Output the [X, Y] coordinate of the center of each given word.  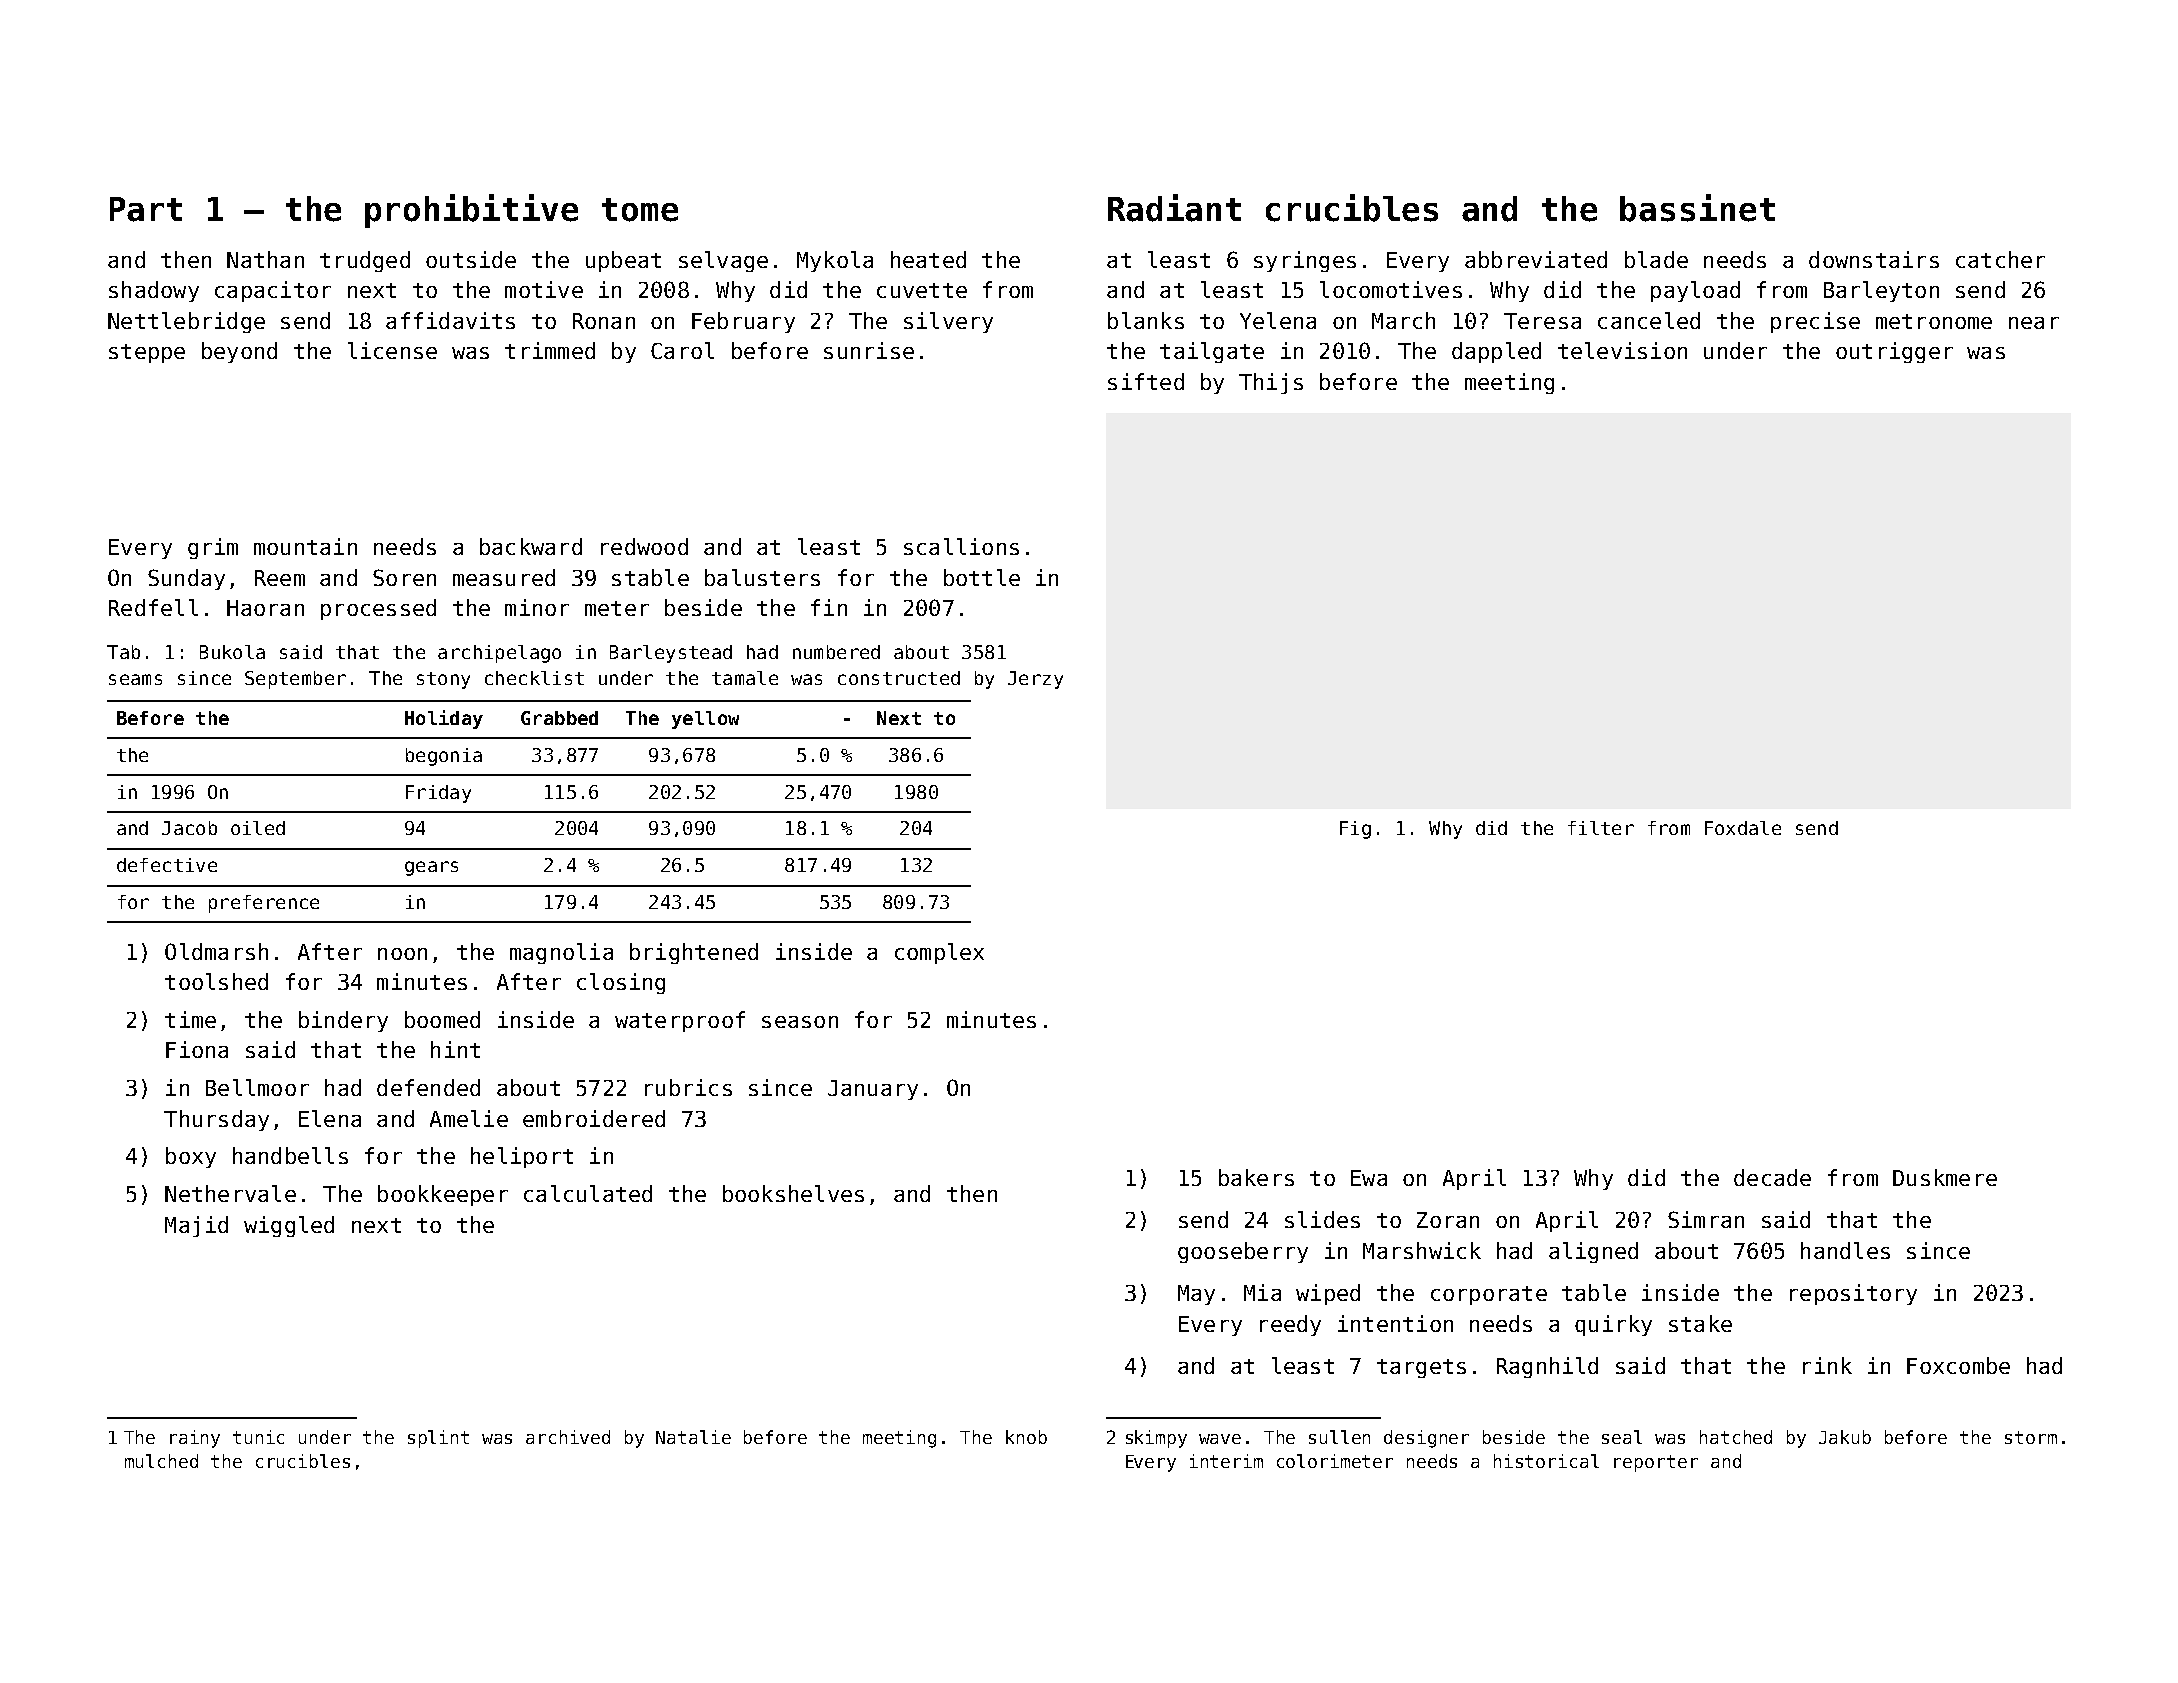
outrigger [1894, 352]
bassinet [1697, 208]
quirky [1613, 1325]
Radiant [1174, 208]
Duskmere [1945, 1177]
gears [431, 868]
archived [568, 1437]
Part [146, 209]
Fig [1355, 830]
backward [531, 546]
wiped [1328, 1294]
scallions [961, 546]
